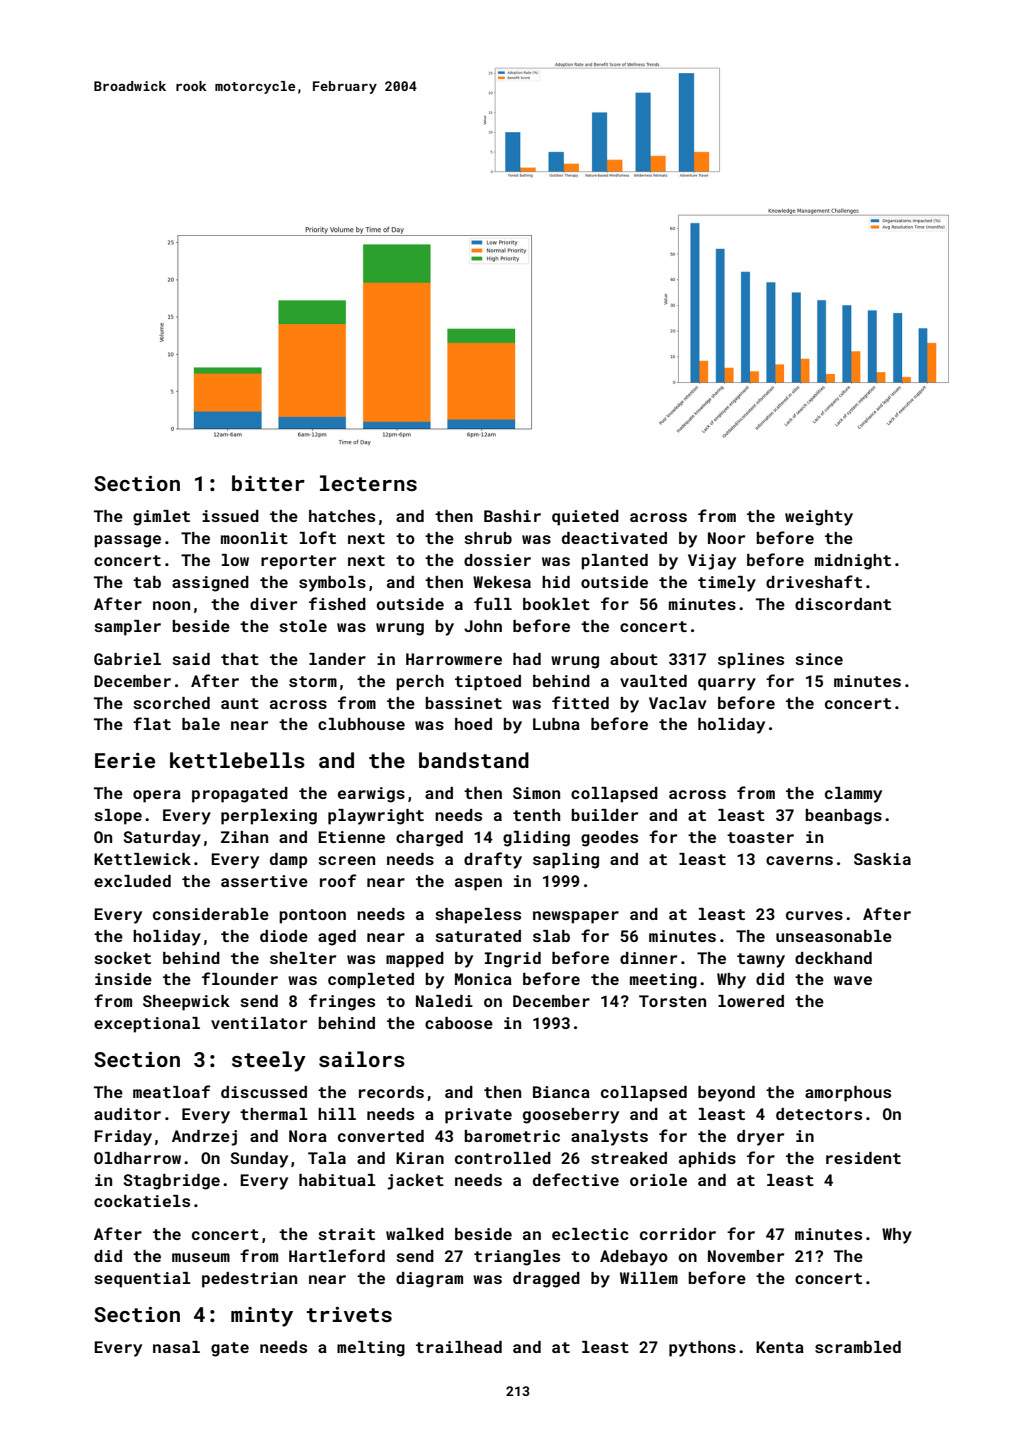  I want to click on bandstand, so click(474, 760).
